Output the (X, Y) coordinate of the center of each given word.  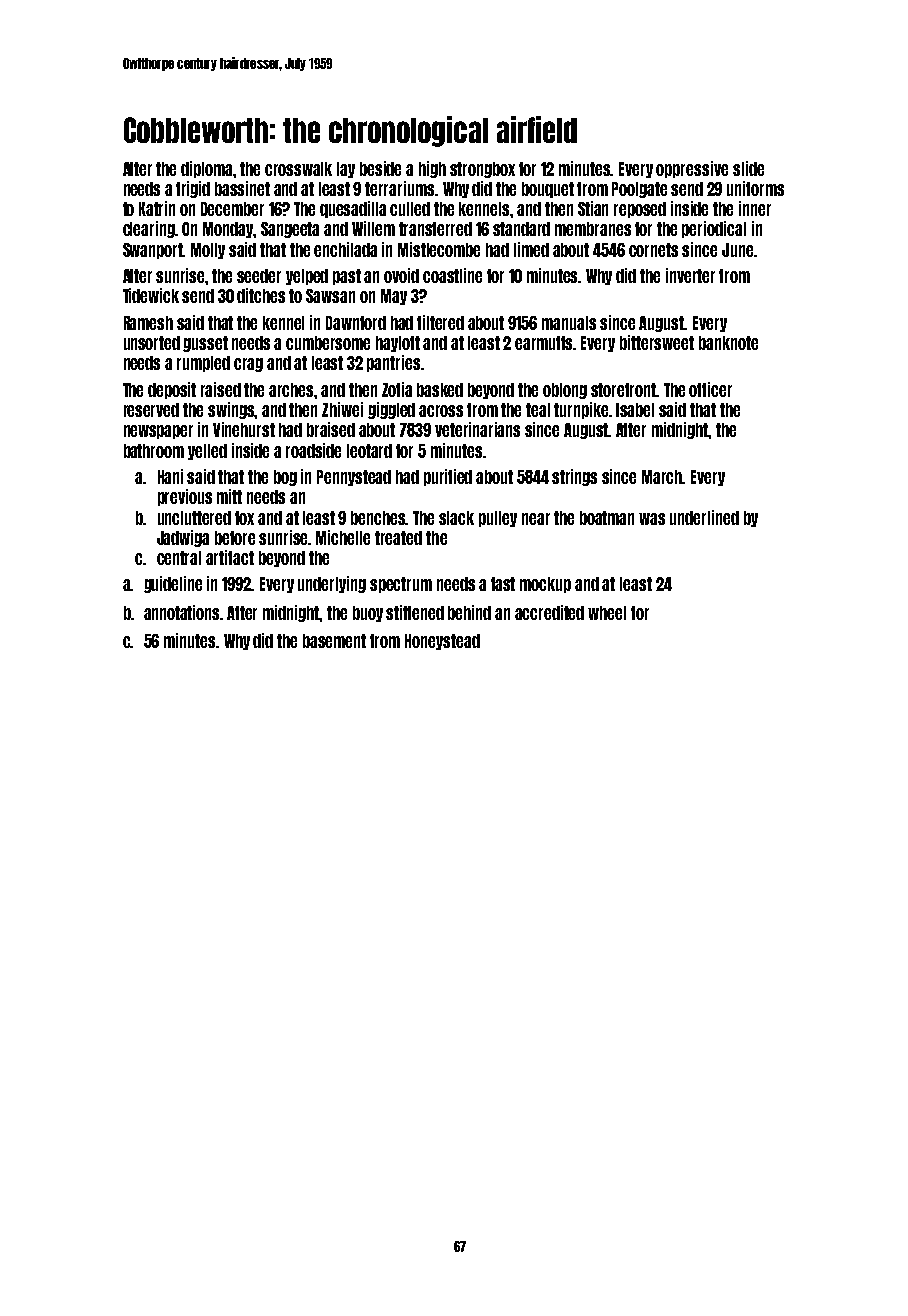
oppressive (692, 169)
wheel (607, 613)
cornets (653, 250)
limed (531, 249)
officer (710, 389)
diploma (206, 169)
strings (574, 477)
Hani (170, 476)
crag (248, 365)
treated (398, 538)
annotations (182, 612)
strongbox (482, 170)
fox (244, 518)
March (662, 477)
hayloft (398, 344)
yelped (307, 277)
